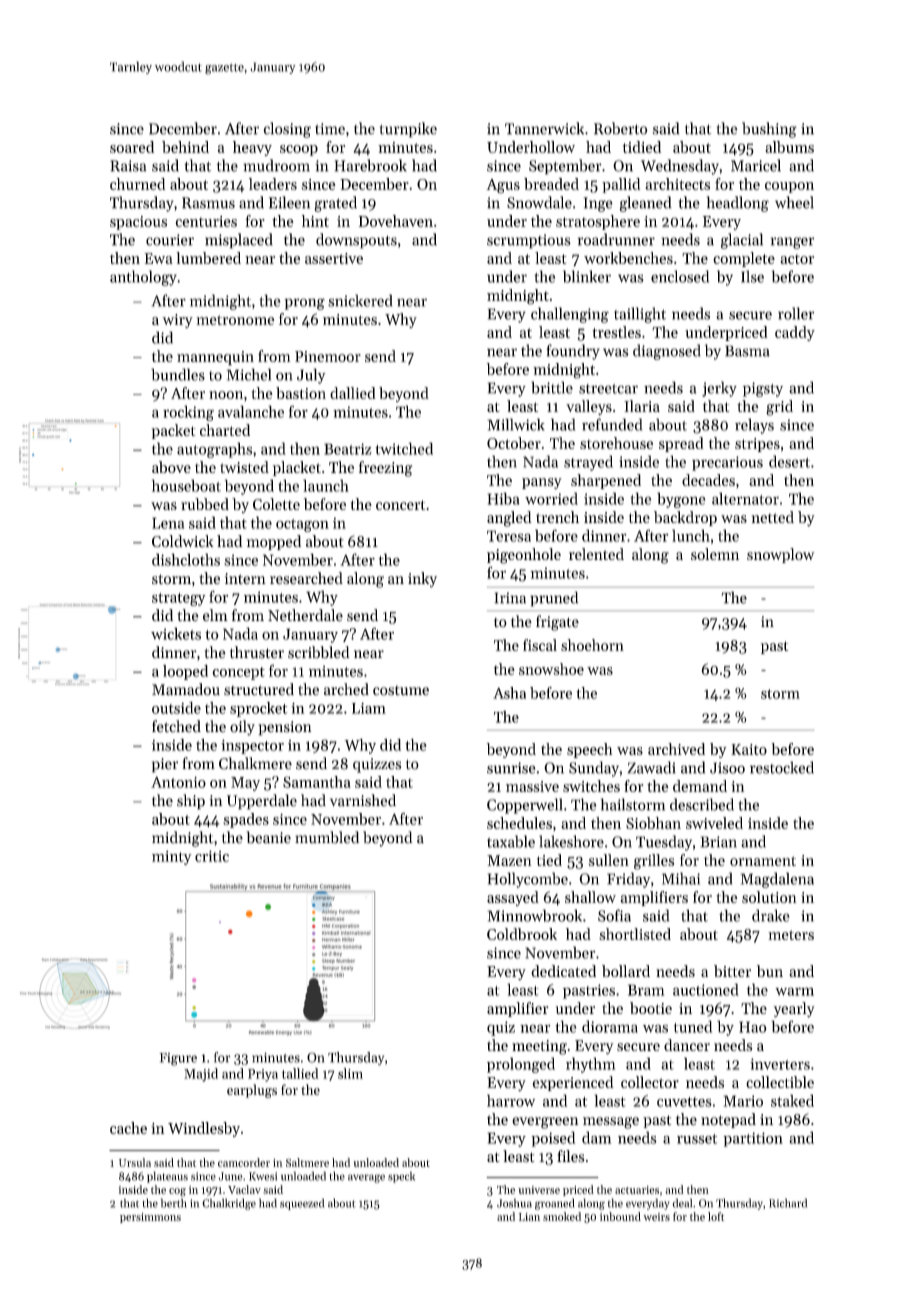 This screenshot has width=924, height=1314. Describe the element at coordinates (780, 1064) in the screenshot. I see `inverters` at that location.
